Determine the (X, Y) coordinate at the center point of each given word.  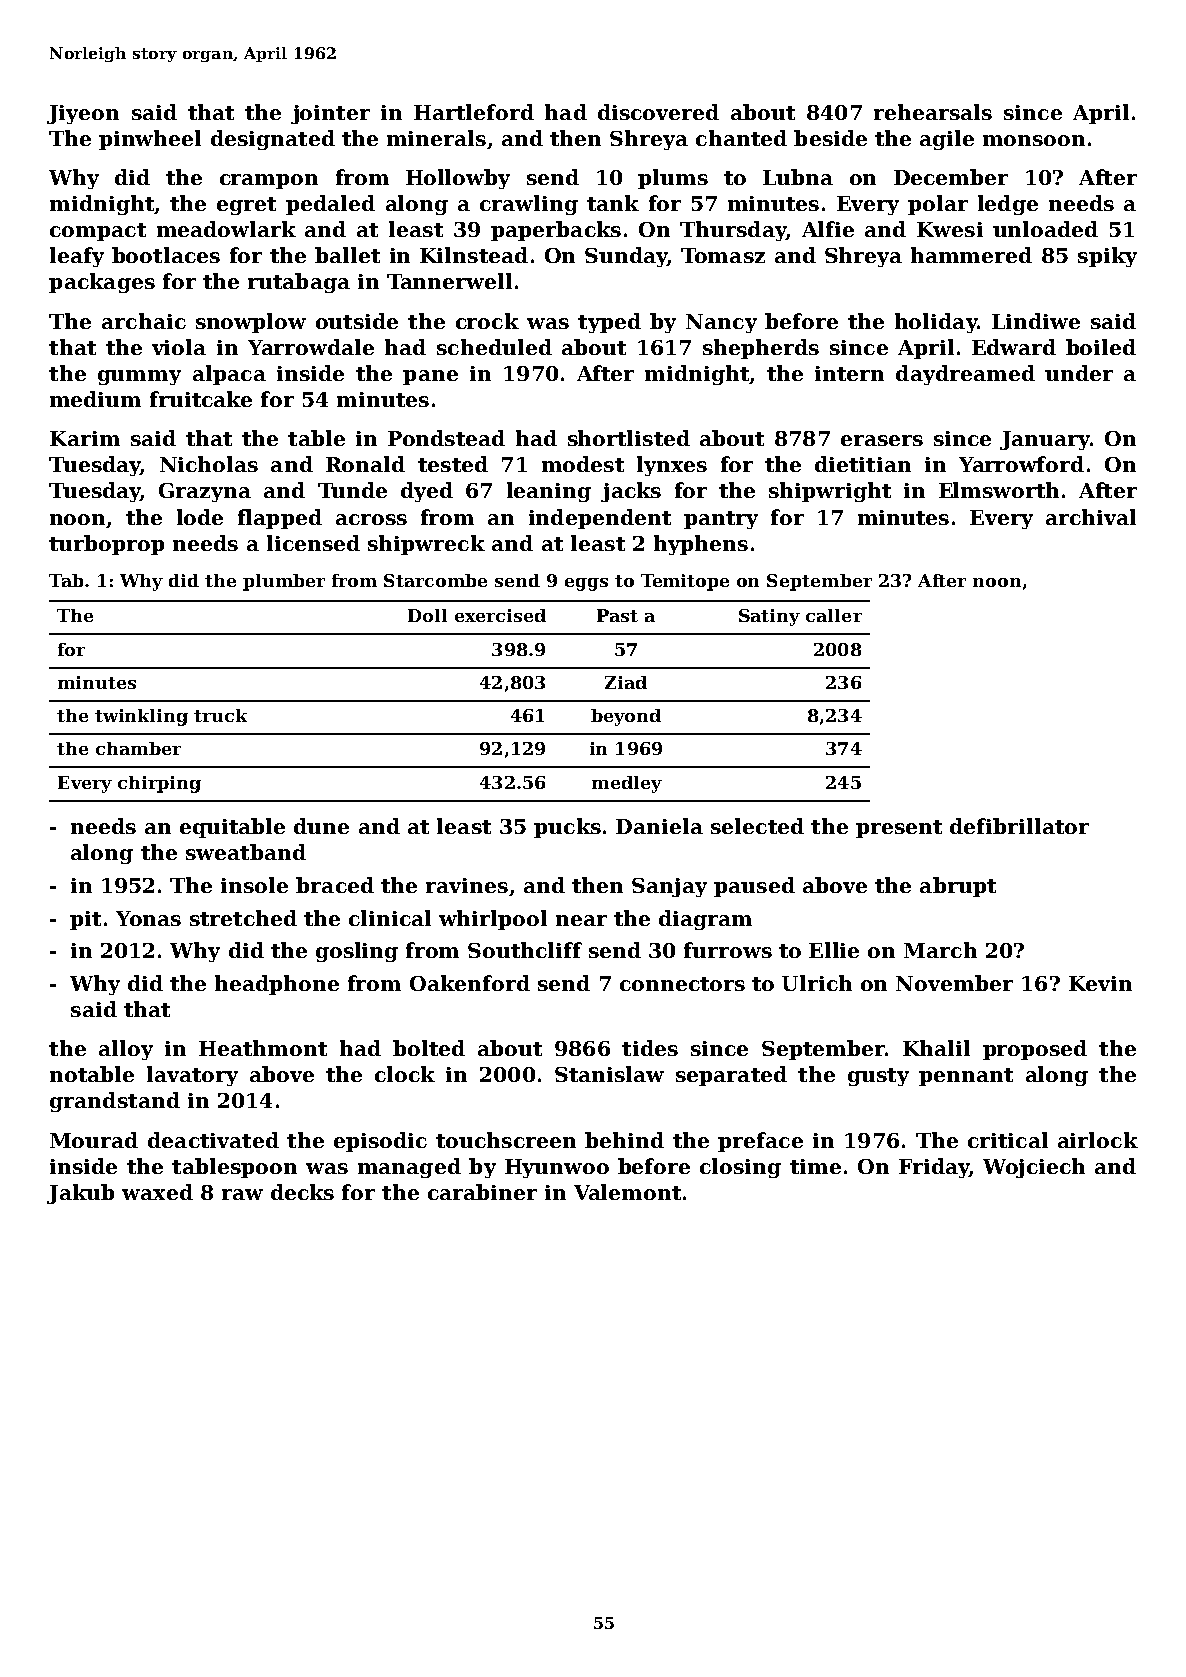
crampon (269, 181)
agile (947, 140)
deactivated (213, 1140)
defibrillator (1019, 826)
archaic (144, 321)
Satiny (769, 617)
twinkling (141, 717)
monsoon (1034, 140)
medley (627, 784)
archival (1091, 517)
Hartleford (474, 112)
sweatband (246, 852)
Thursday (733, 231)
